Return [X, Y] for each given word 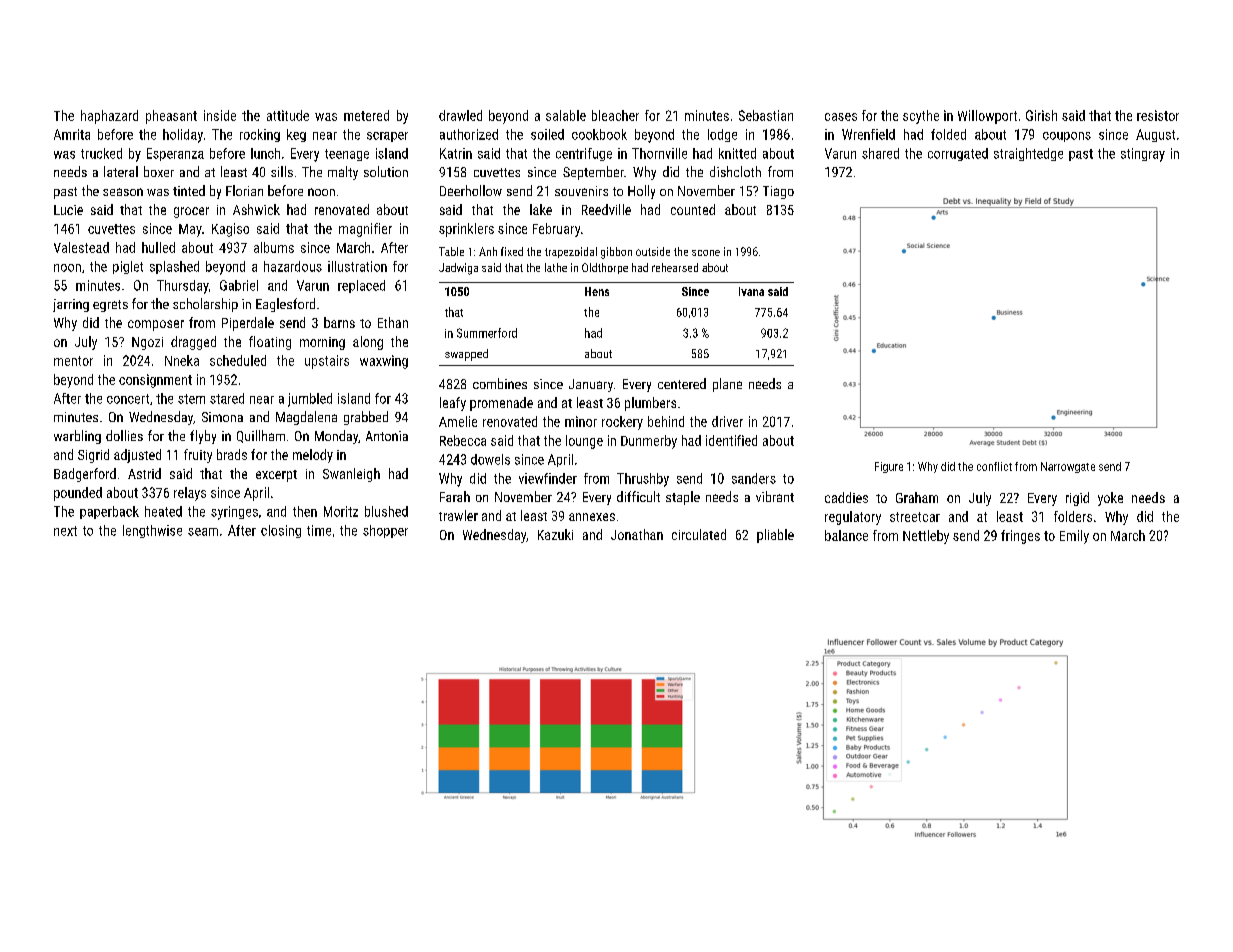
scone [706, 253]
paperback [109, 512]
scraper [387, 137]
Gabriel [239, 285]
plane [727, 385]
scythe [921, 117]
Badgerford [85, 475]
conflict [994, 466]
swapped [466, 355]
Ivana [751, 291]
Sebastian [766, 115]
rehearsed [675, 267]
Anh [488, 251]
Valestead [81, 247]
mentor [73, 361]
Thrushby [643, 480]
